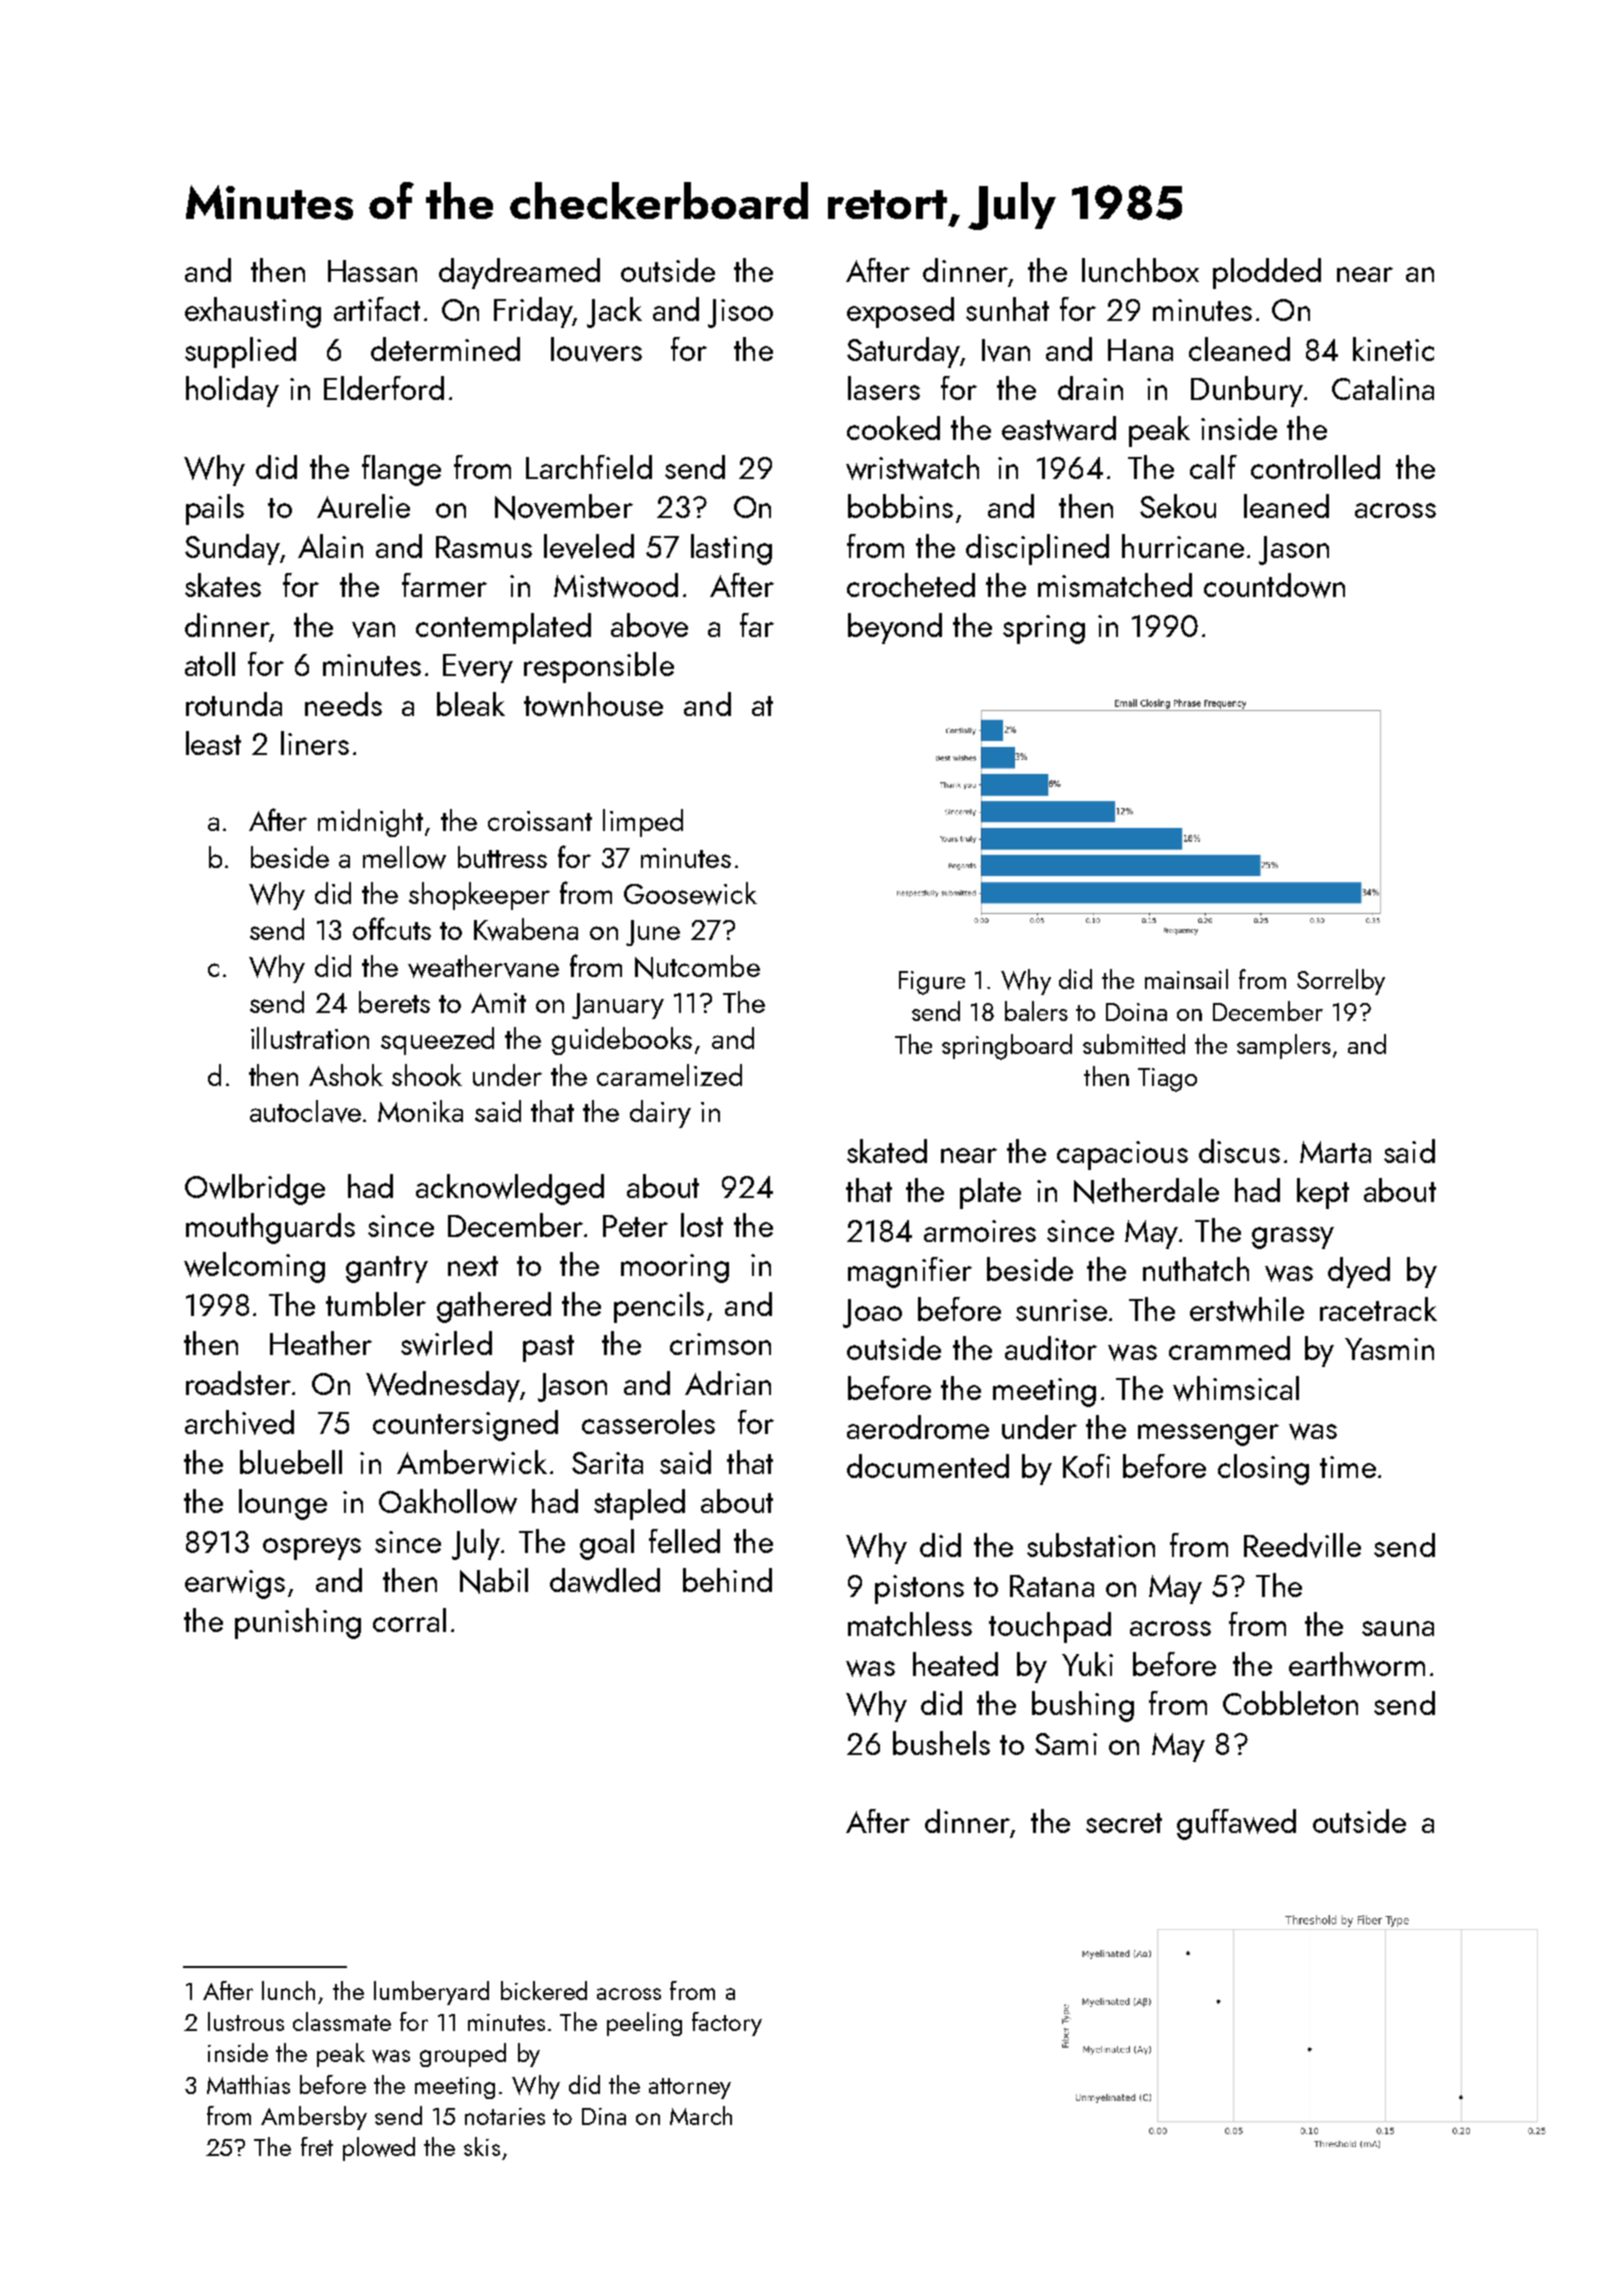 This image has width=1620, height=2292. Describe the element at coordinates (932, 983) in the image. I see `Figure` at that location.
